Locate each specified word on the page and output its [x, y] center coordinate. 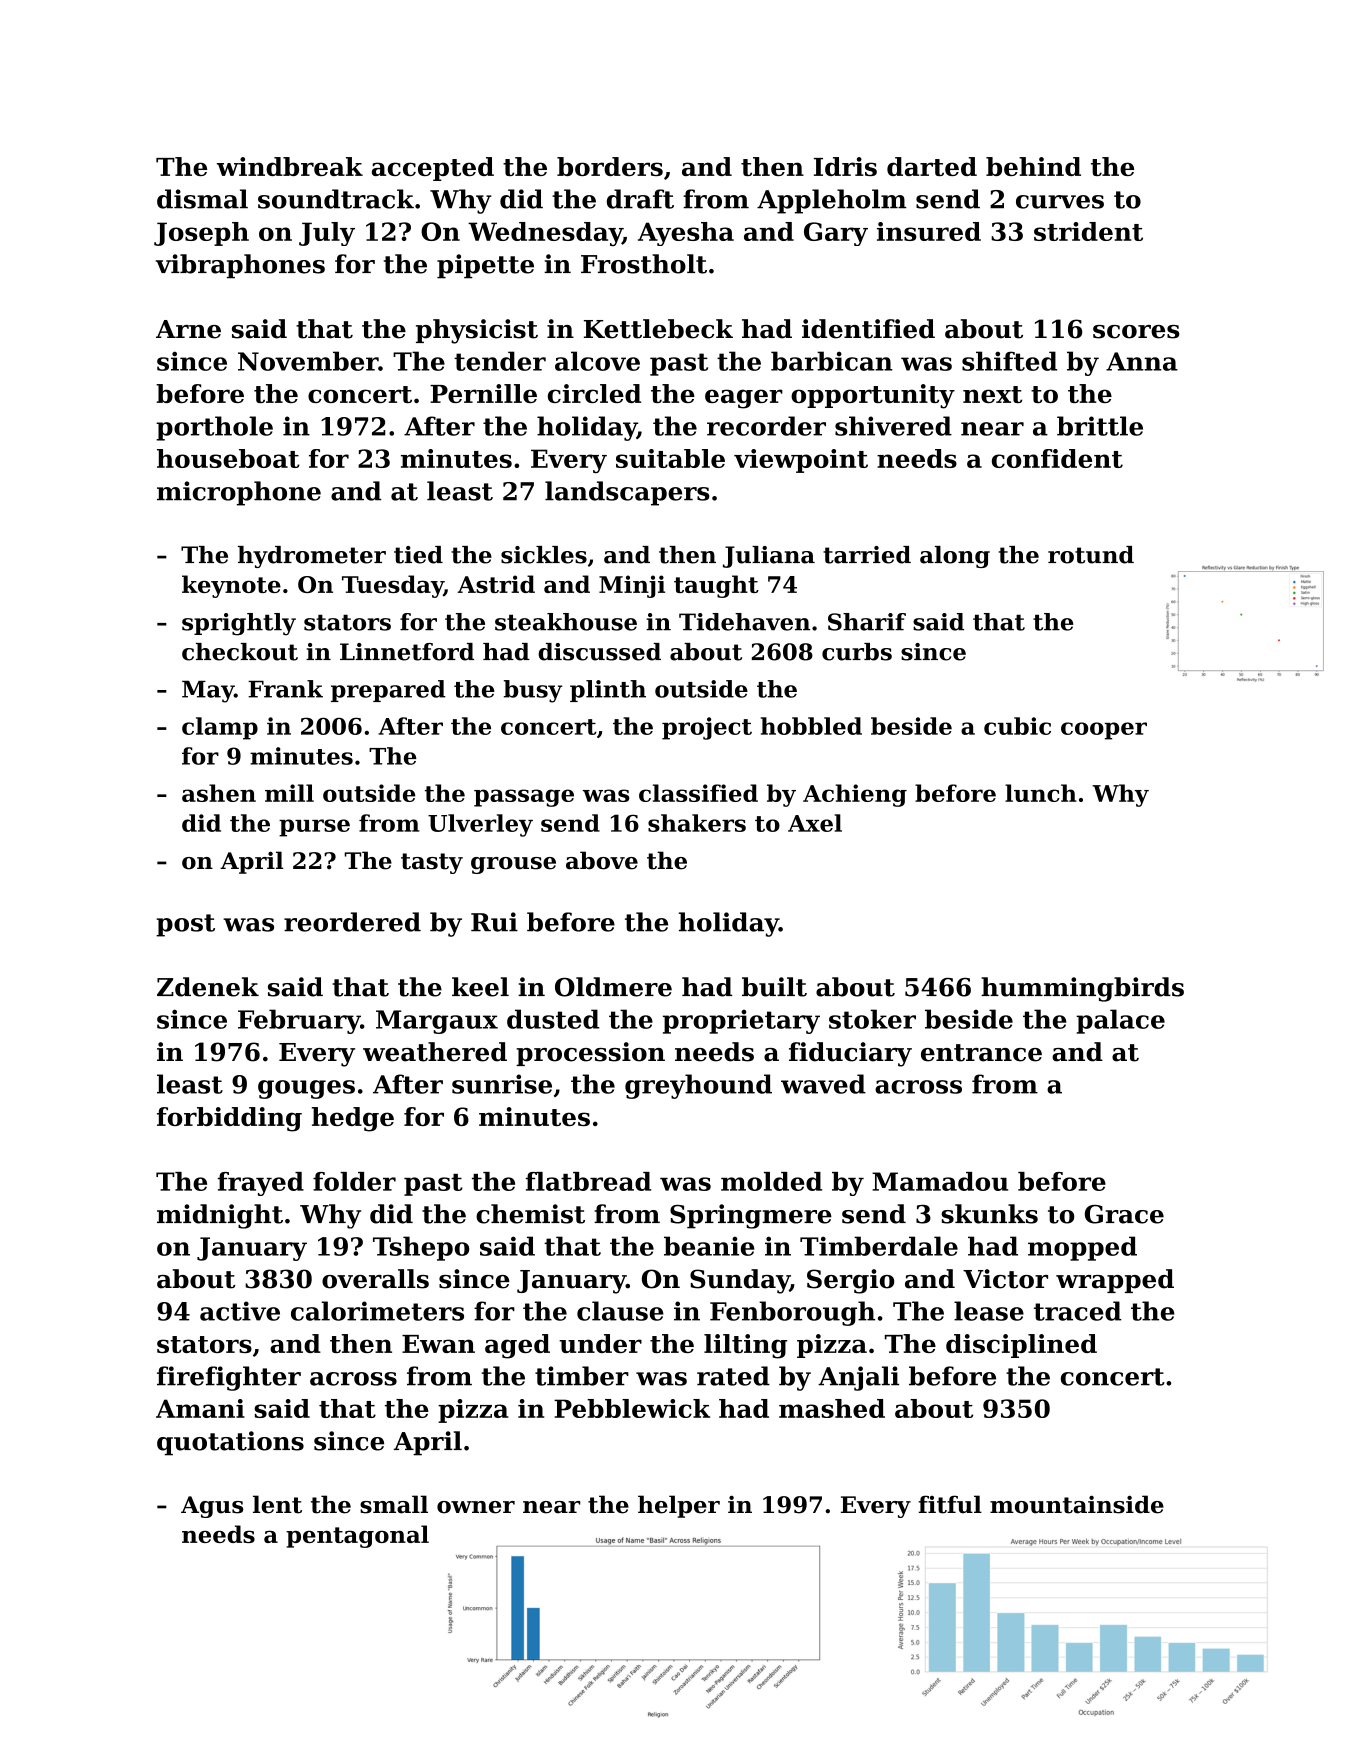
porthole [214, 428]
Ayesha [686, 234]
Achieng [855, 795]
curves [1060, 202]
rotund [1091, 555]
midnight [220, 1216]
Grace [1124, 1214]
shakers [697, 823]
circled [594, 393]
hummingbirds [1082, 989]
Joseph [201, 234]
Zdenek [208, 987]
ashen [219, 793]
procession [590, 1054]
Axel [815, 823]
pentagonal [357, 1536]
